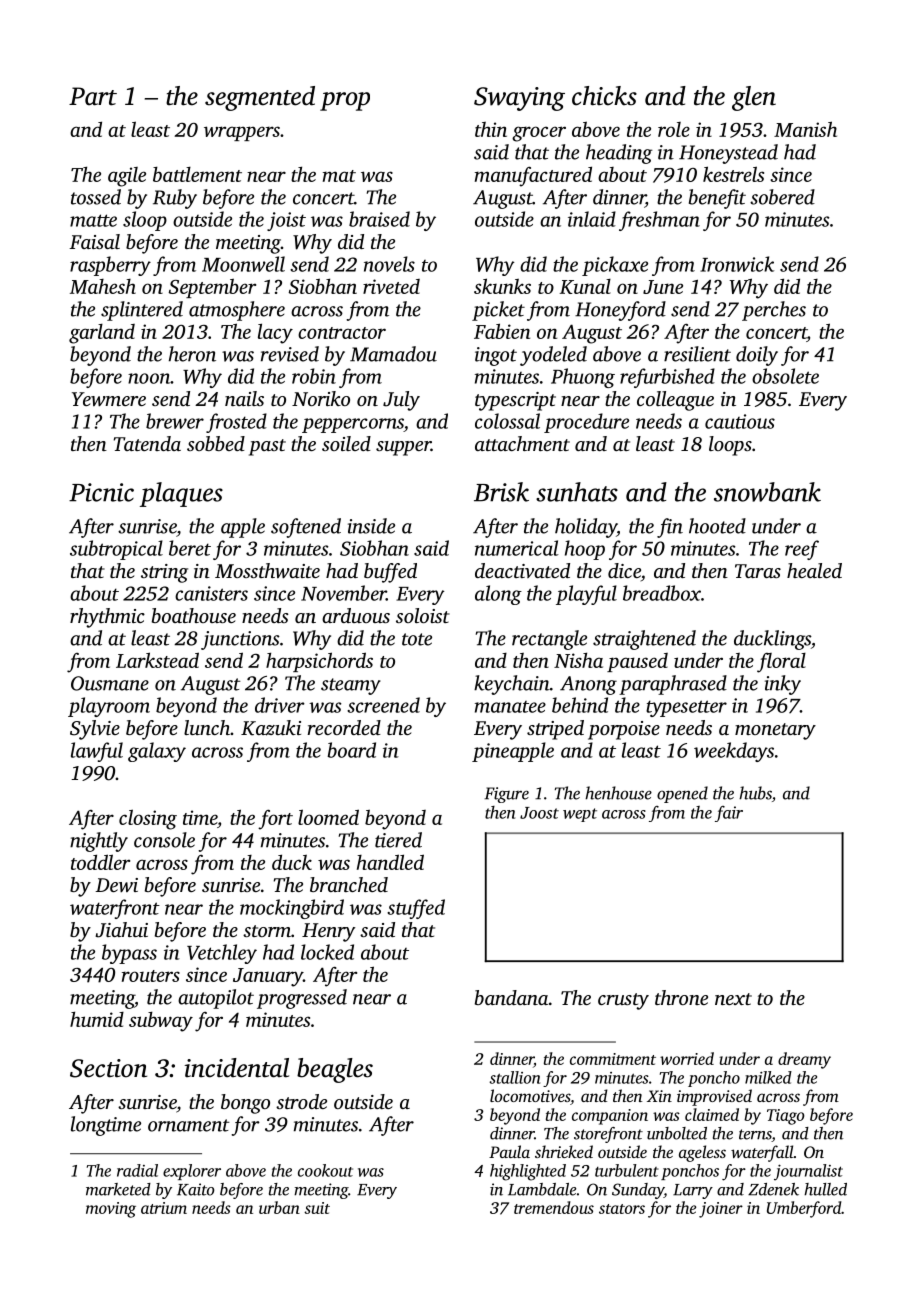 This image has width=924, height=1314. I want to click on Taras, so click(758, 571).
